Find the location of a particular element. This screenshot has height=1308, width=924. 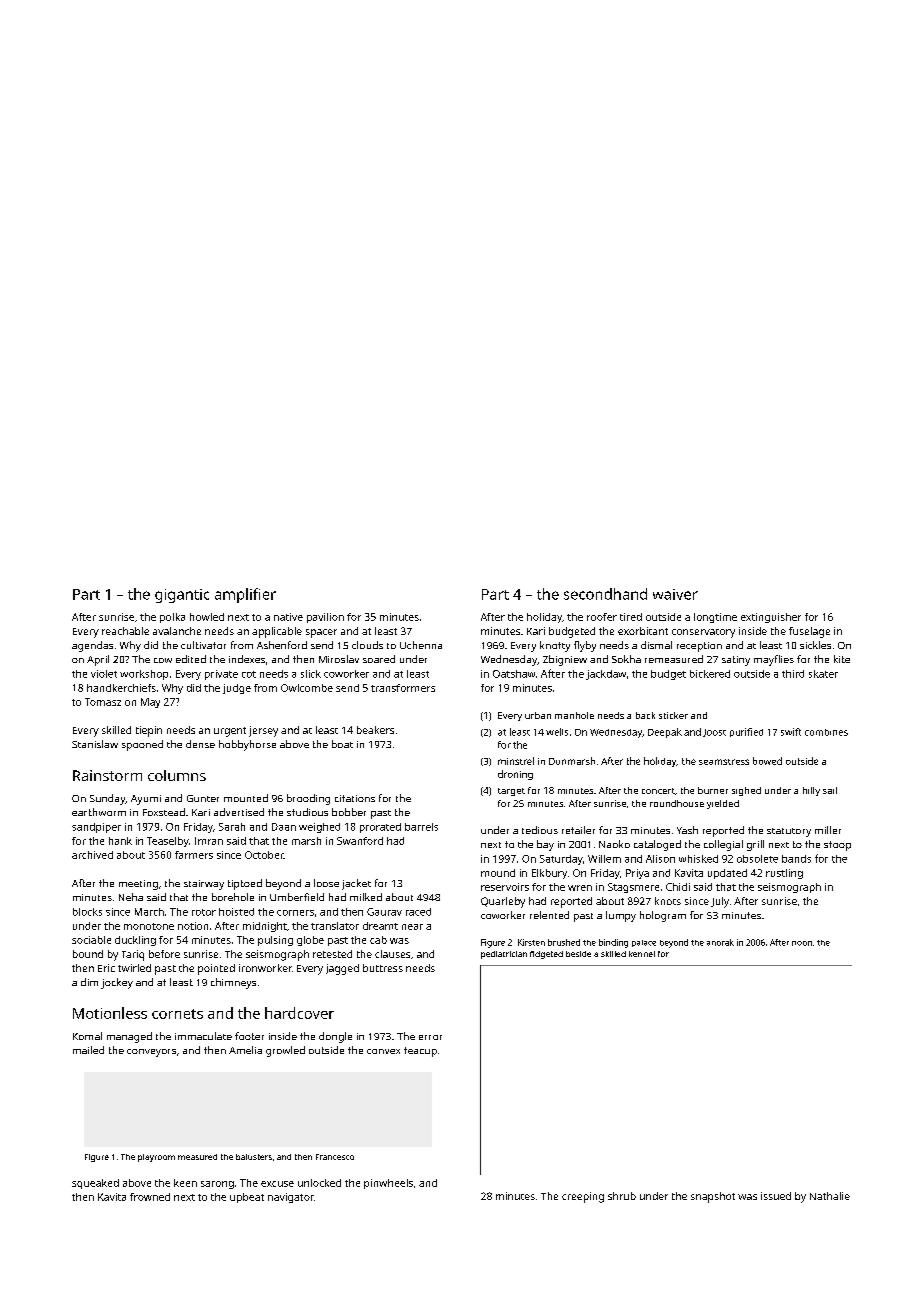

squeaked is located at coordinates (95, 1184).
